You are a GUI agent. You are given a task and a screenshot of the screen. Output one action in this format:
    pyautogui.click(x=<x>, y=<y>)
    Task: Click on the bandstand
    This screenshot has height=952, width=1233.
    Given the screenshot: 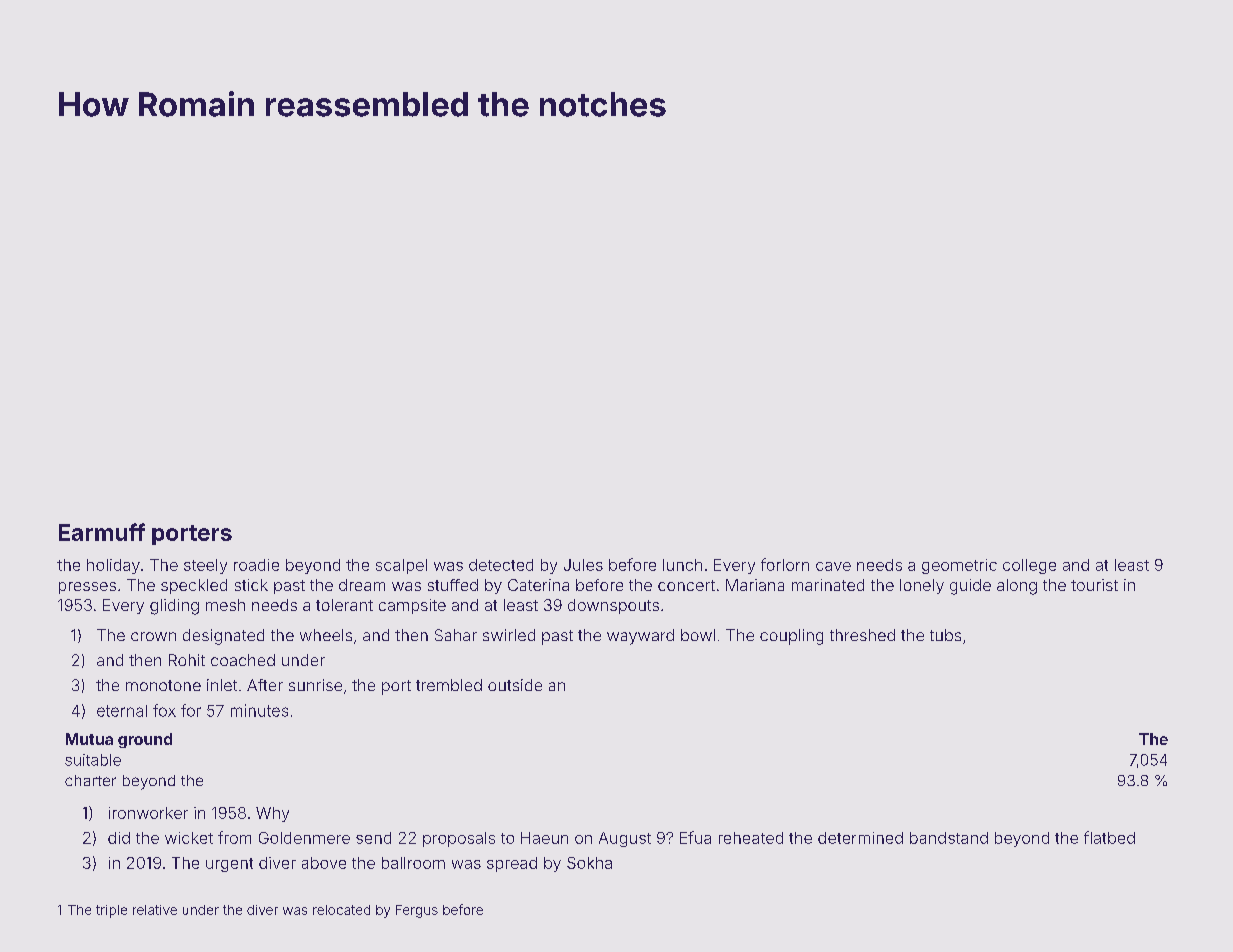 What is the action you would take?
    pyautogui.click(x=949, y=838)
